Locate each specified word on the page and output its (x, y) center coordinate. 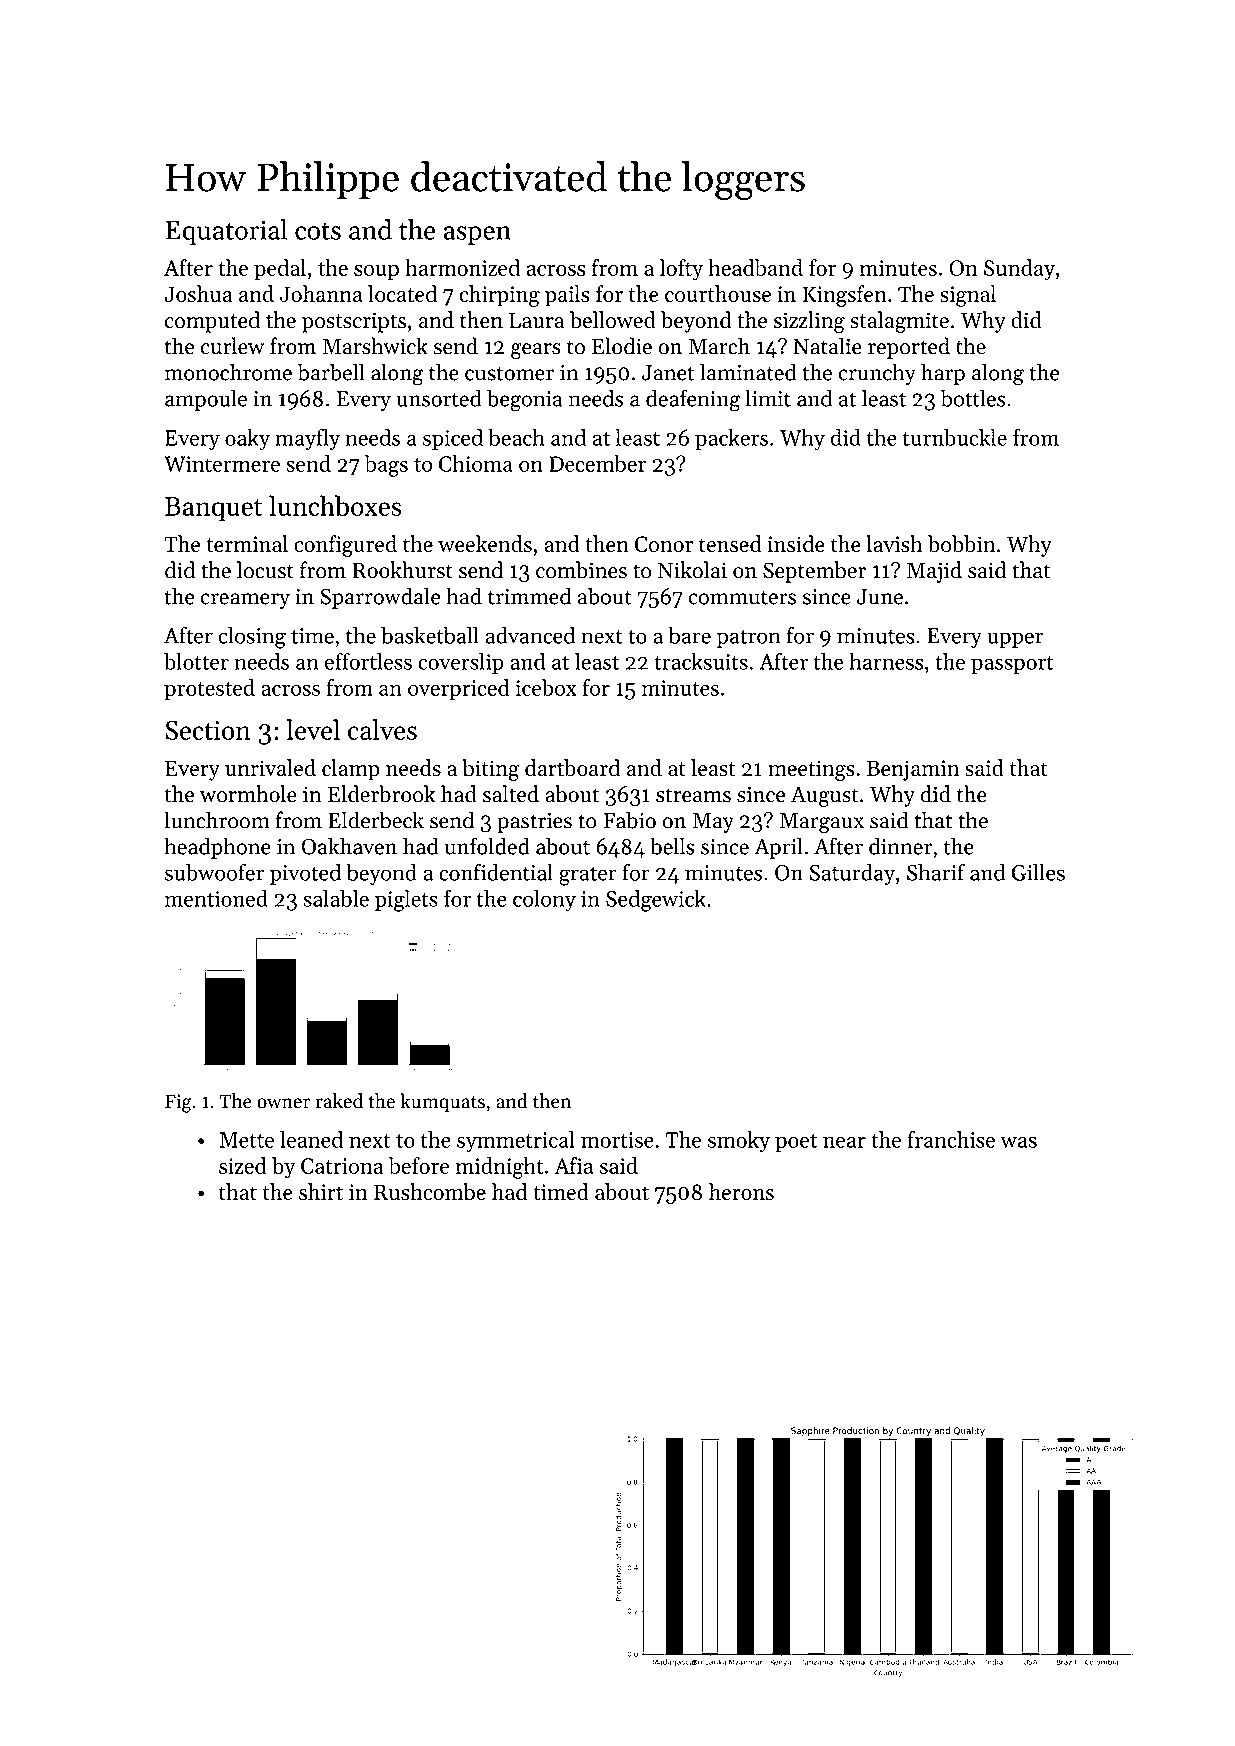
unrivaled (270, 767)
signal (968, 296)
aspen (477, 235)
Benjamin (913, 770)
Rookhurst (402, 570)
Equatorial (226, 232)
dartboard (572, 768)
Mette (246, 1140)
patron (749, 639)
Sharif (936, 872)
